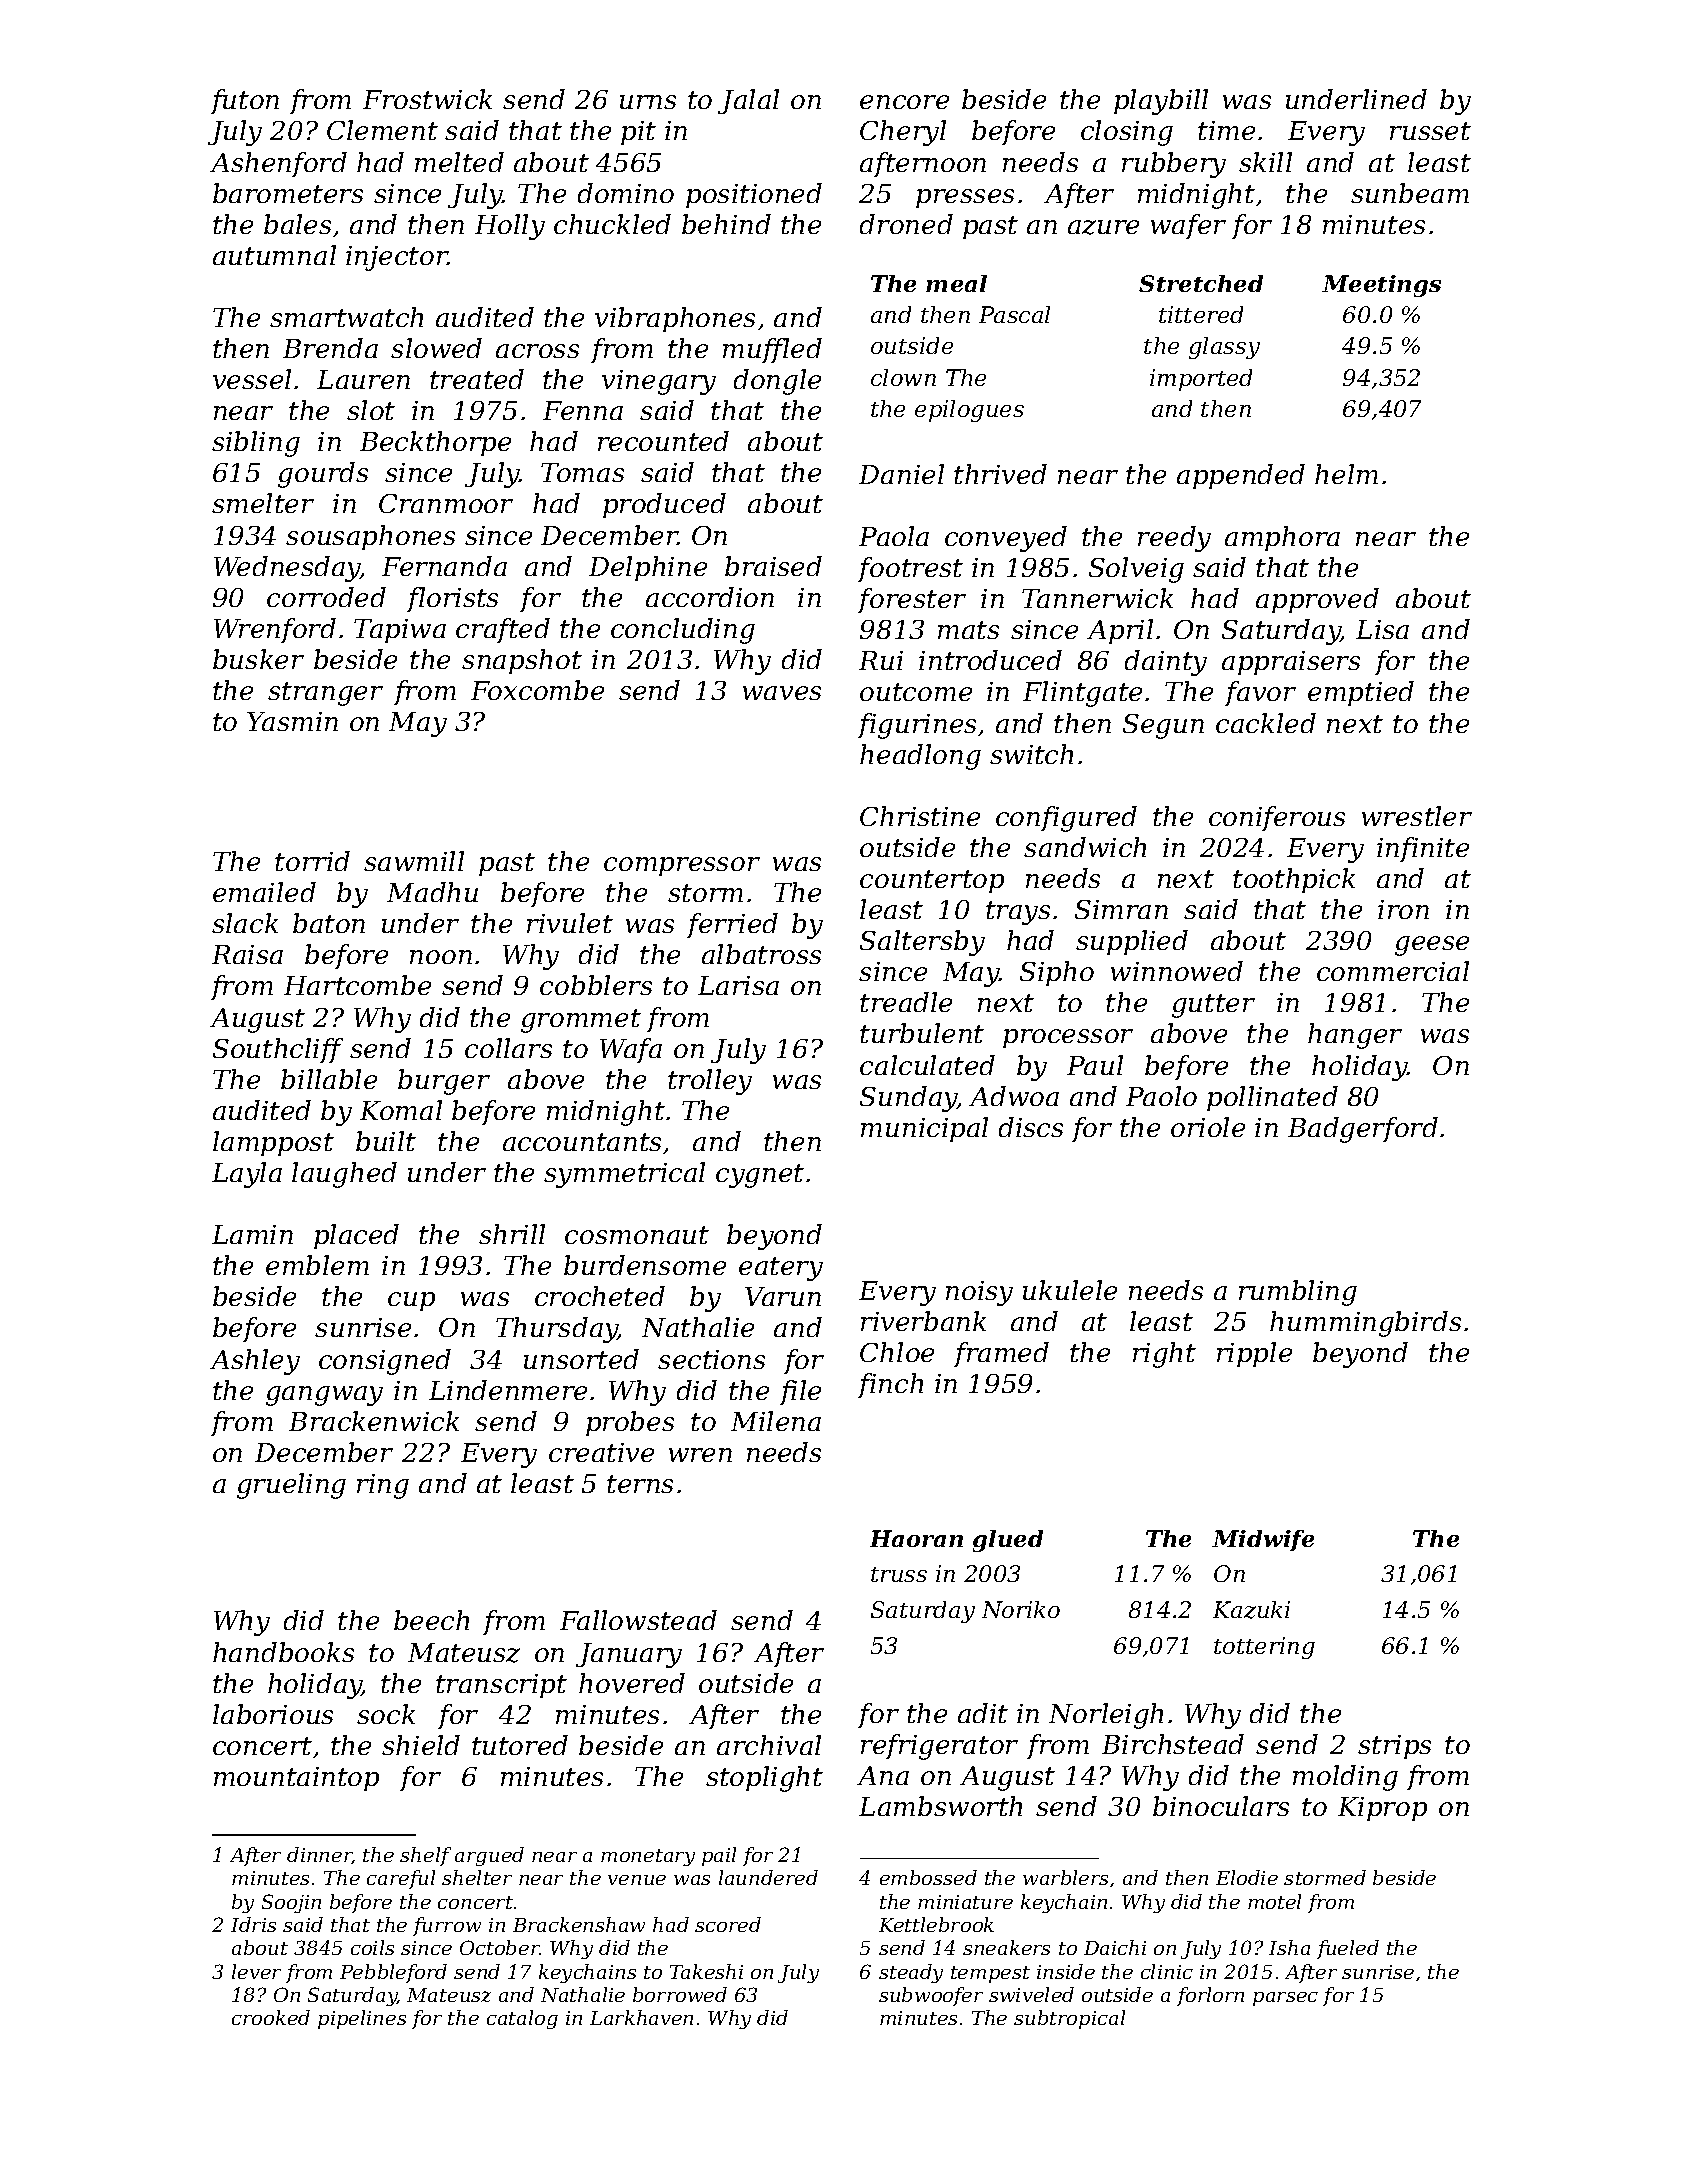 The height and width of the page is (2178, 1683). I want to click on placed, so click(356, 1236).
